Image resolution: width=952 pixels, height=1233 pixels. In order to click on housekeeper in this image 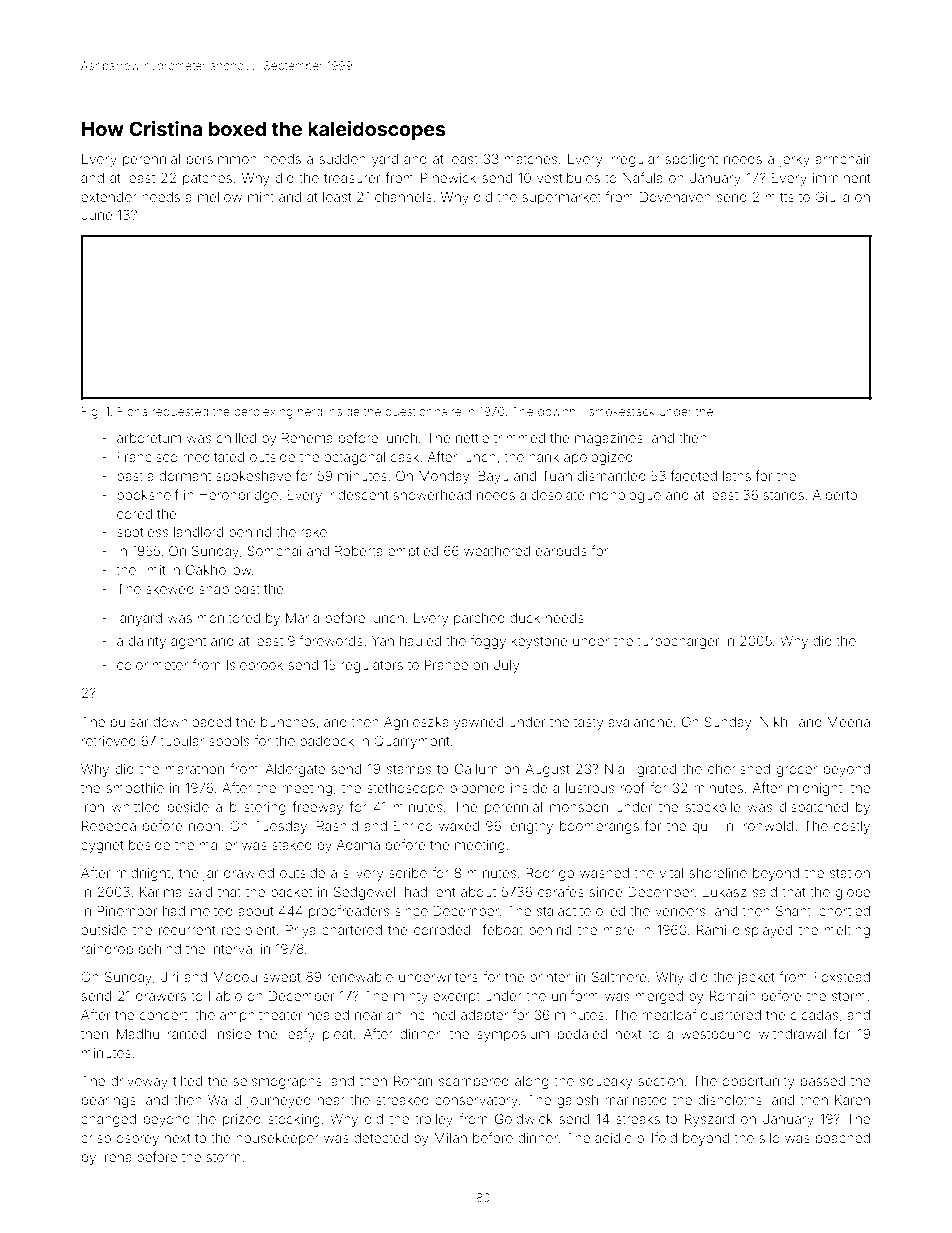, I will do `click(277, 1139)`.
